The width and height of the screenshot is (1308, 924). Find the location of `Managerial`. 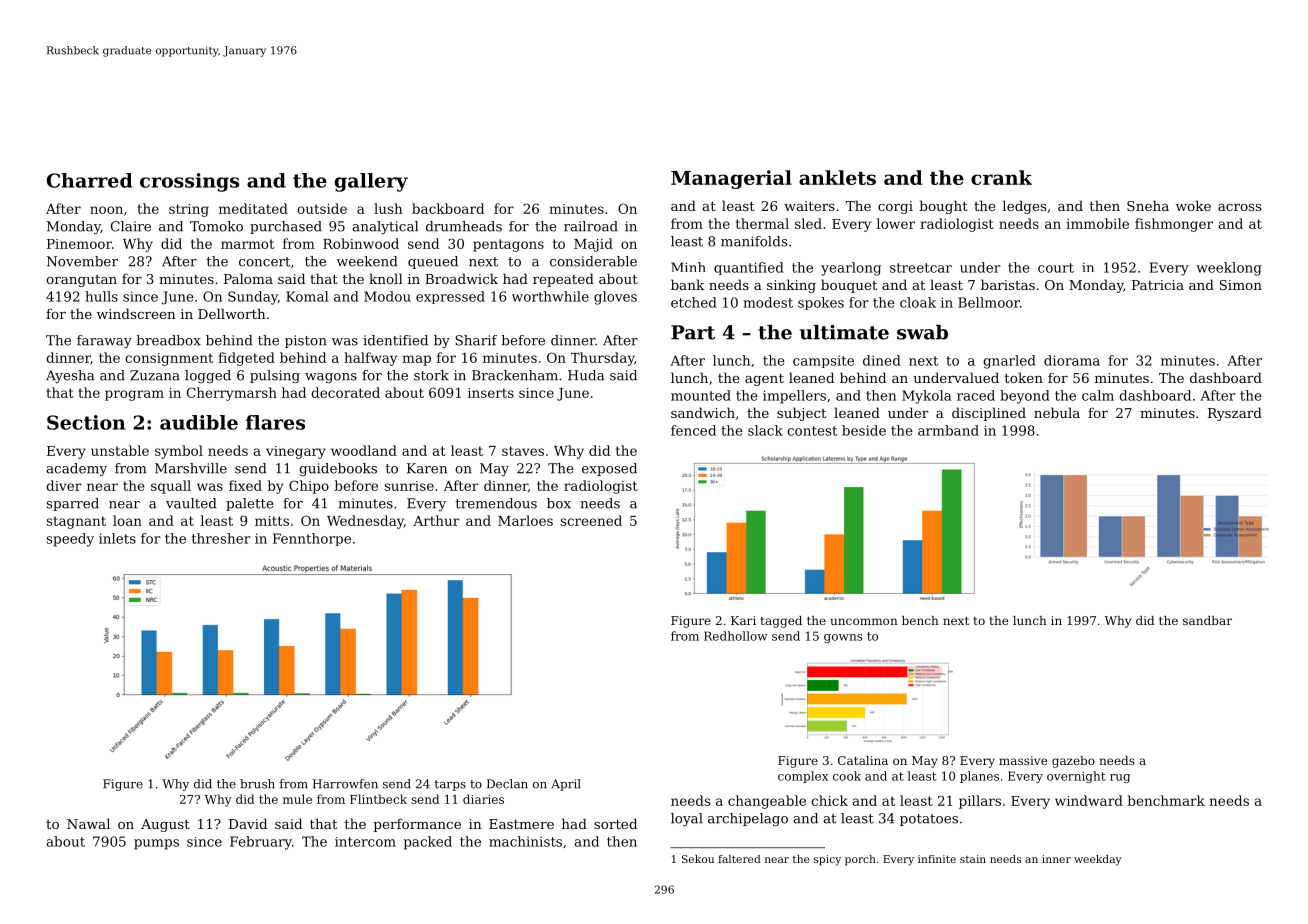

Managerial is located at coordinates (731, 179).
